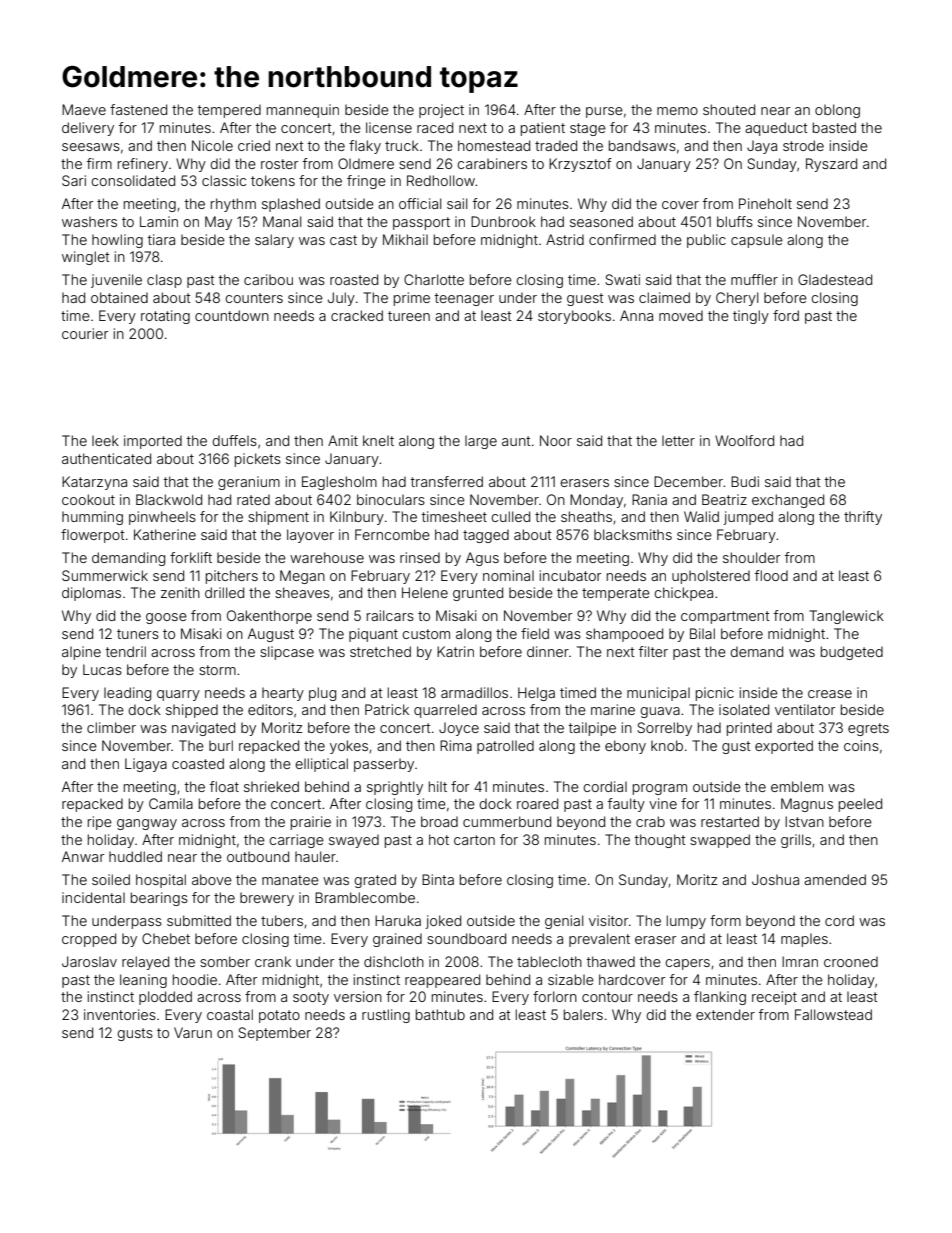 The height and width of the page is (1233, 952). What do you see at coordinates (729, 109) in the page?
I see `shouted` at bounding box center [729, 109].
